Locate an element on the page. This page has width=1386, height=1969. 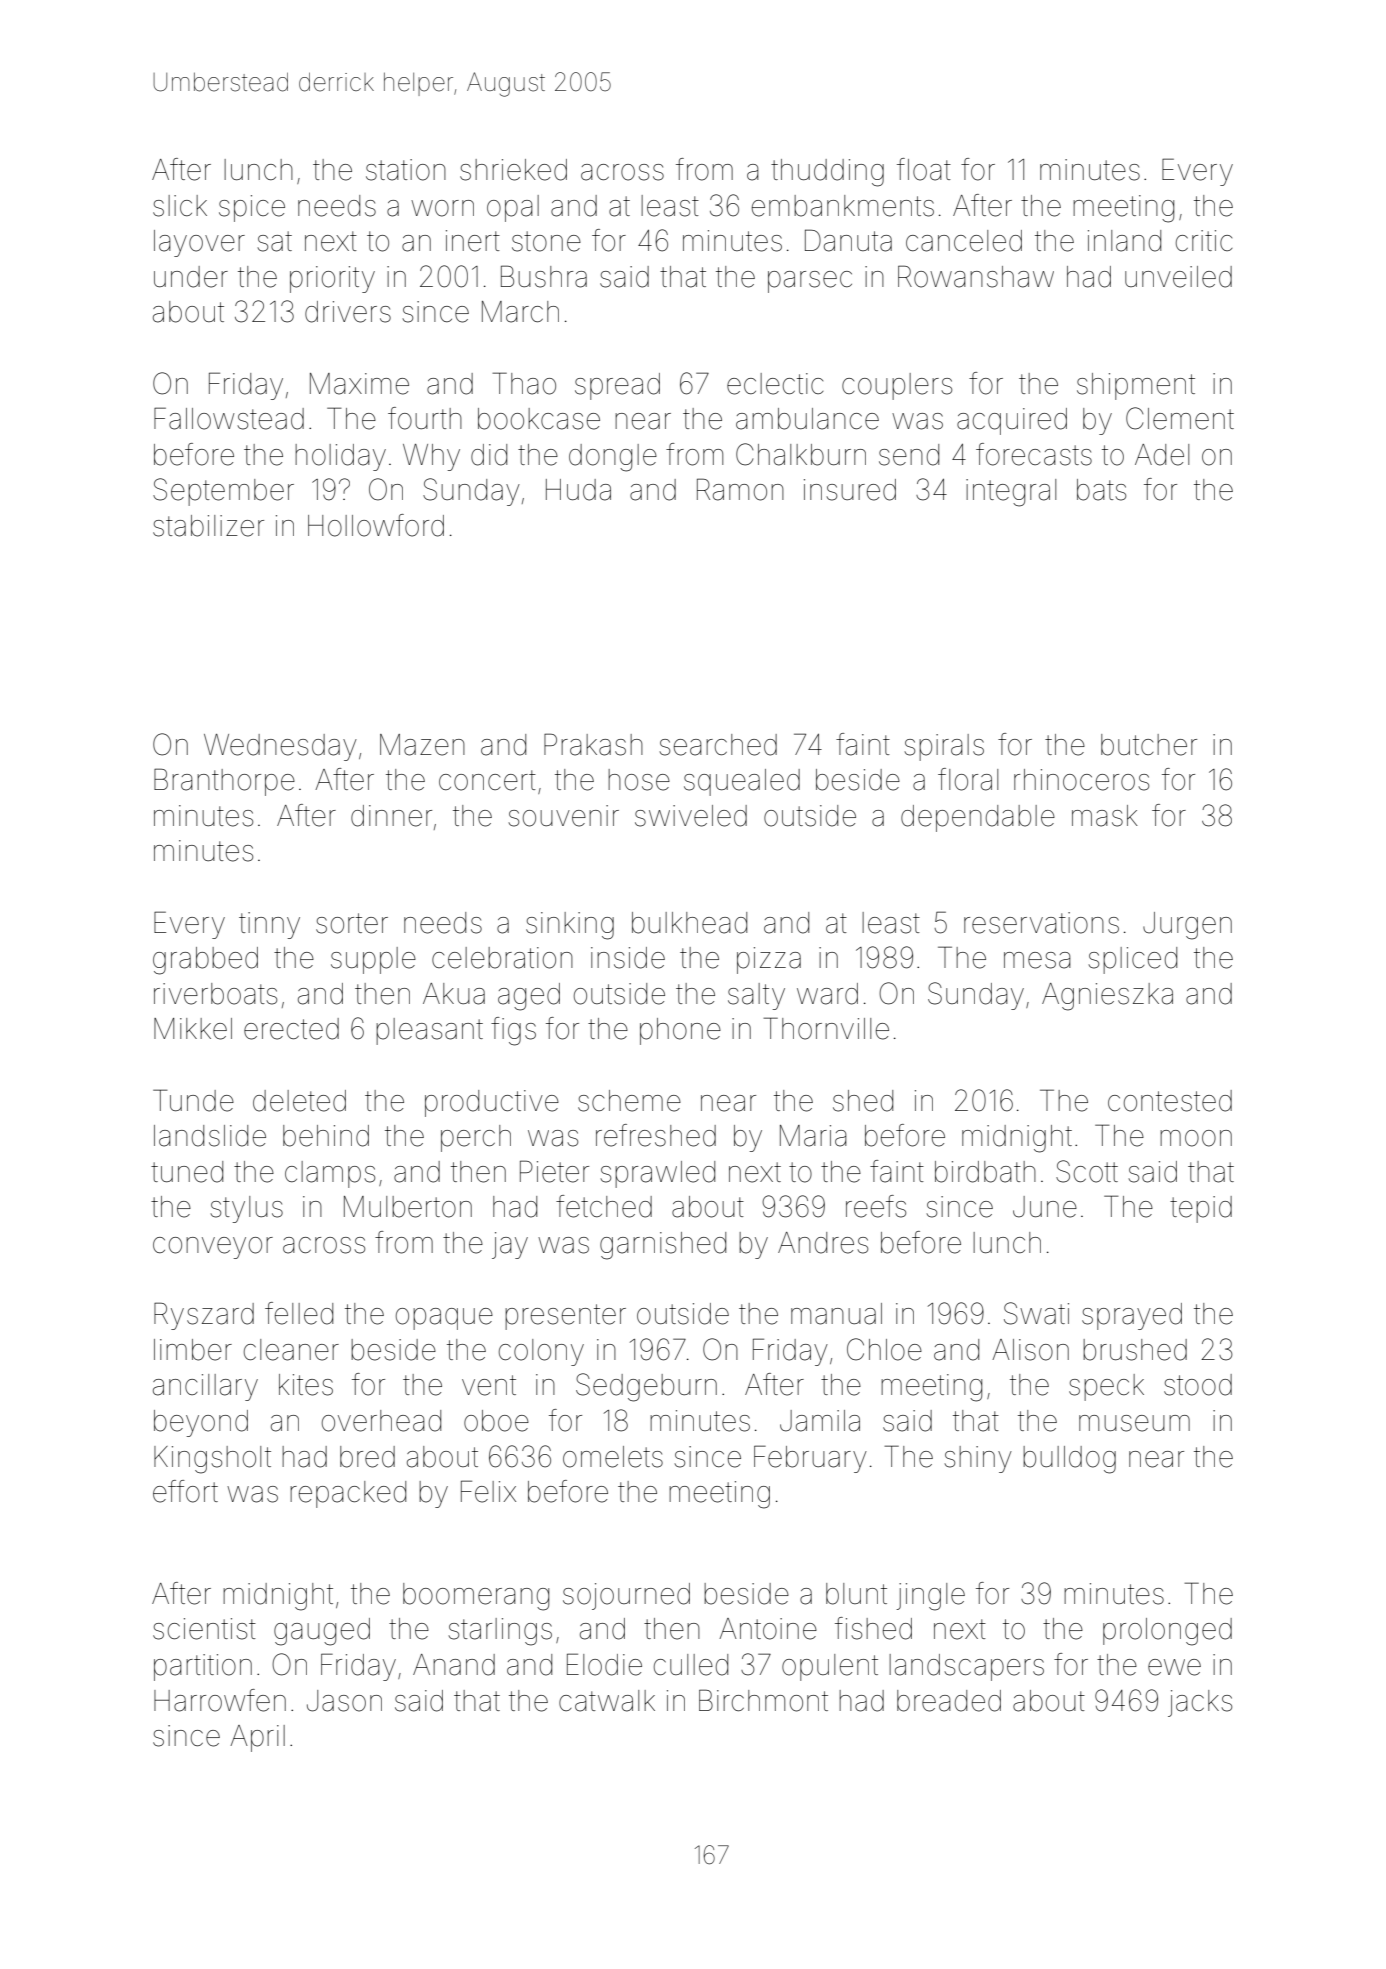
Jamila is located at coordinates (820, 1421).
